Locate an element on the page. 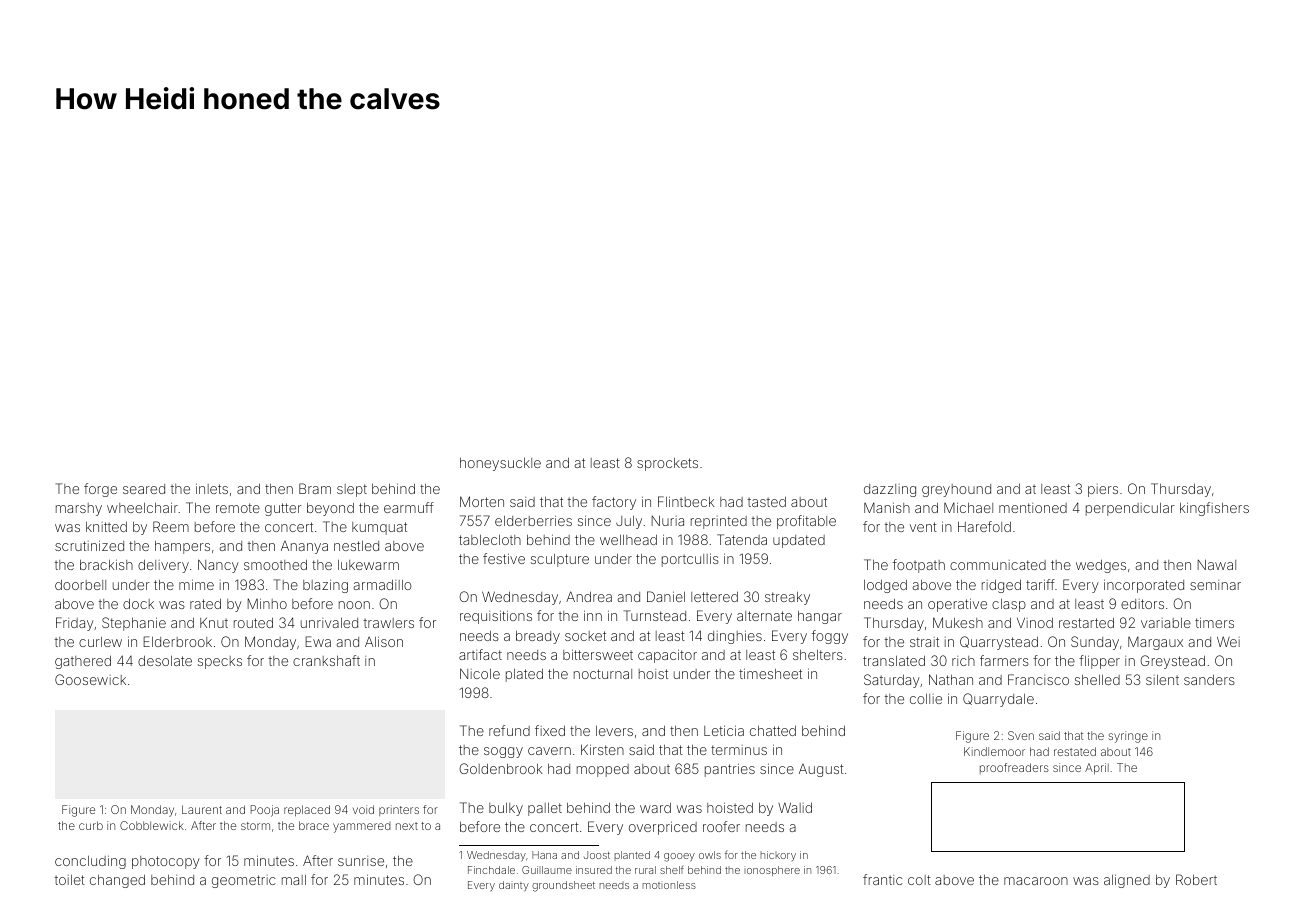 This page has width=1308, height=924. Morten is located at coordinates (482, 501).
